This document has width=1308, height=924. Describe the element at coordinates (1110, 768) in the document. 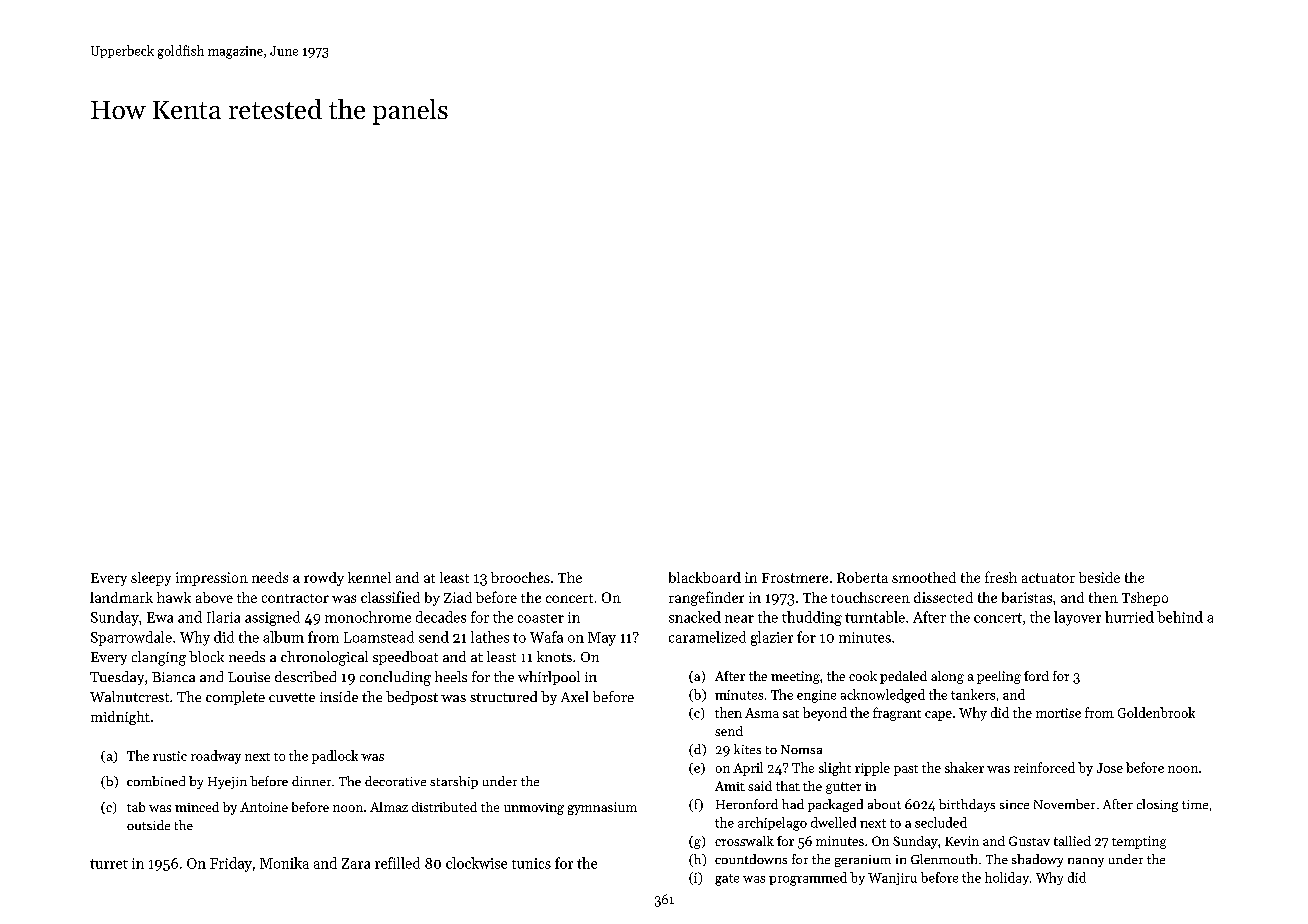

I see `Jose` at that location.
